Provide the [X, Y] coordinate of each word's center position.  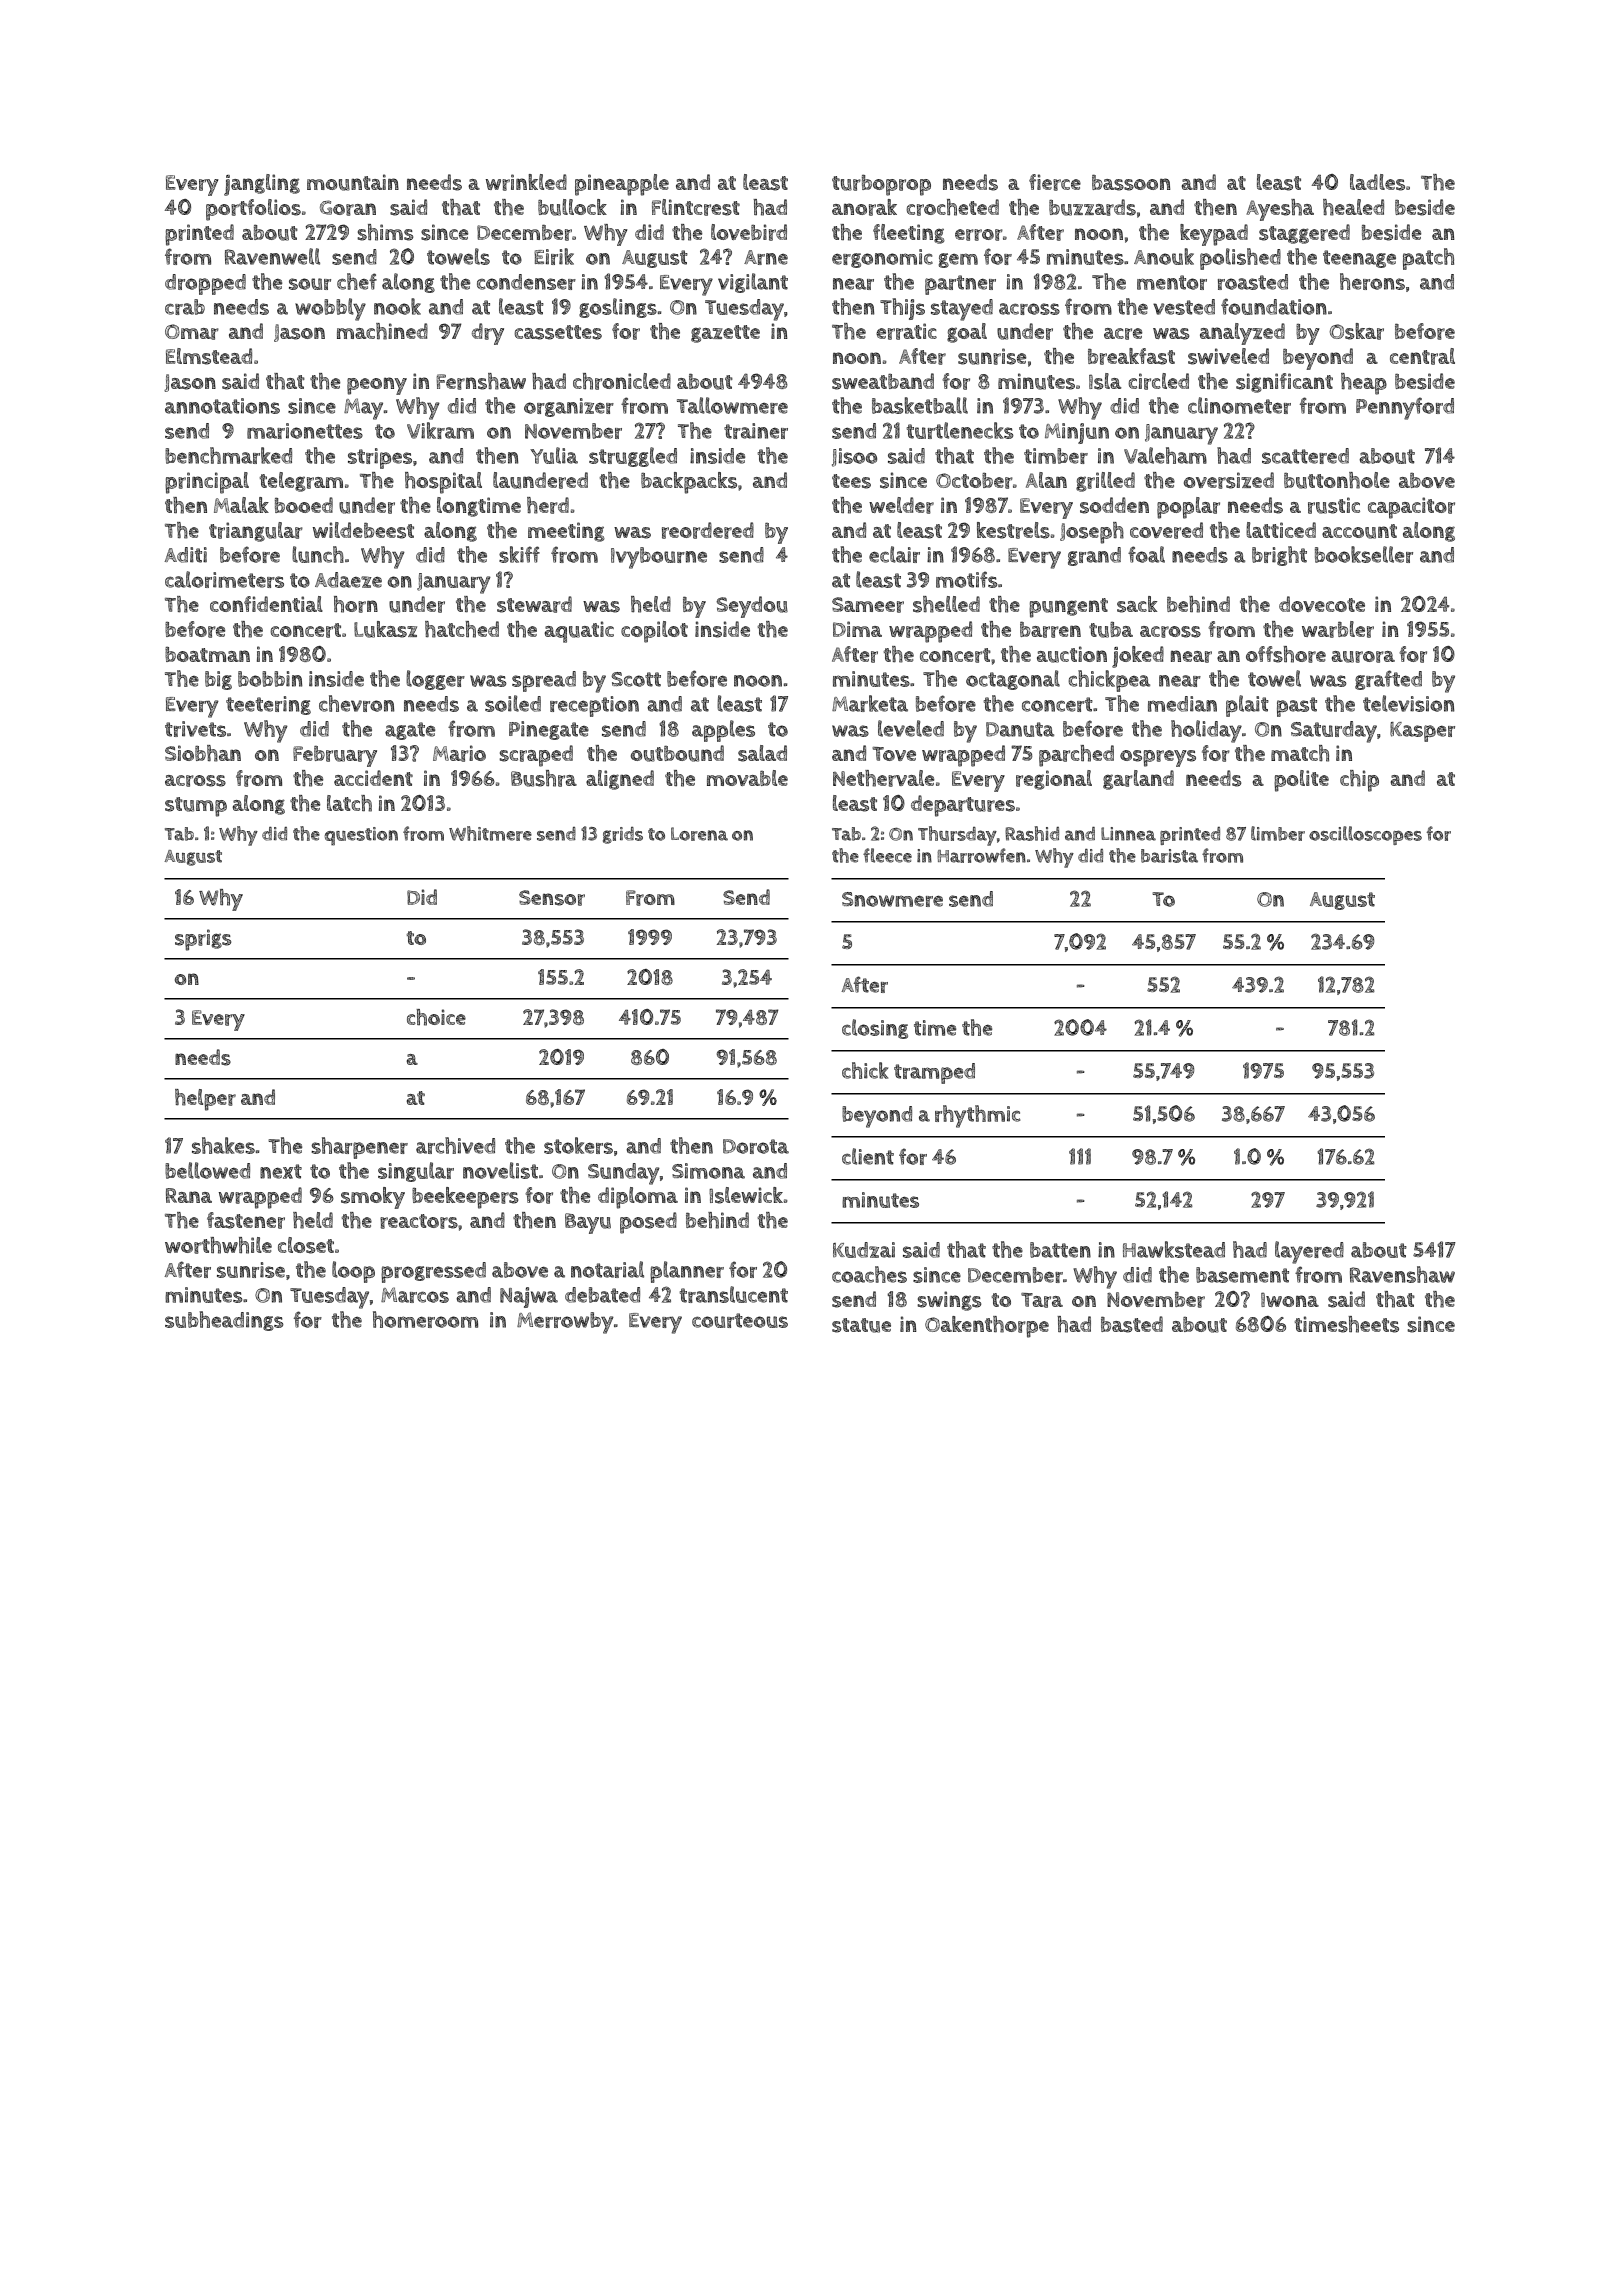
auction [1072, 654]
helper [205, 1100]
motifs [967, 579]
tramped [934, 1073]
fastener [246, 1220]
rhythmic [977, 1116]
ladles [1377, 182]
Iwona [1290, 1299]
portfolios [253, 210]
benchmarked [228, 455]
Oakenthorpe [987, 1327]
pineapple [622, 185]
